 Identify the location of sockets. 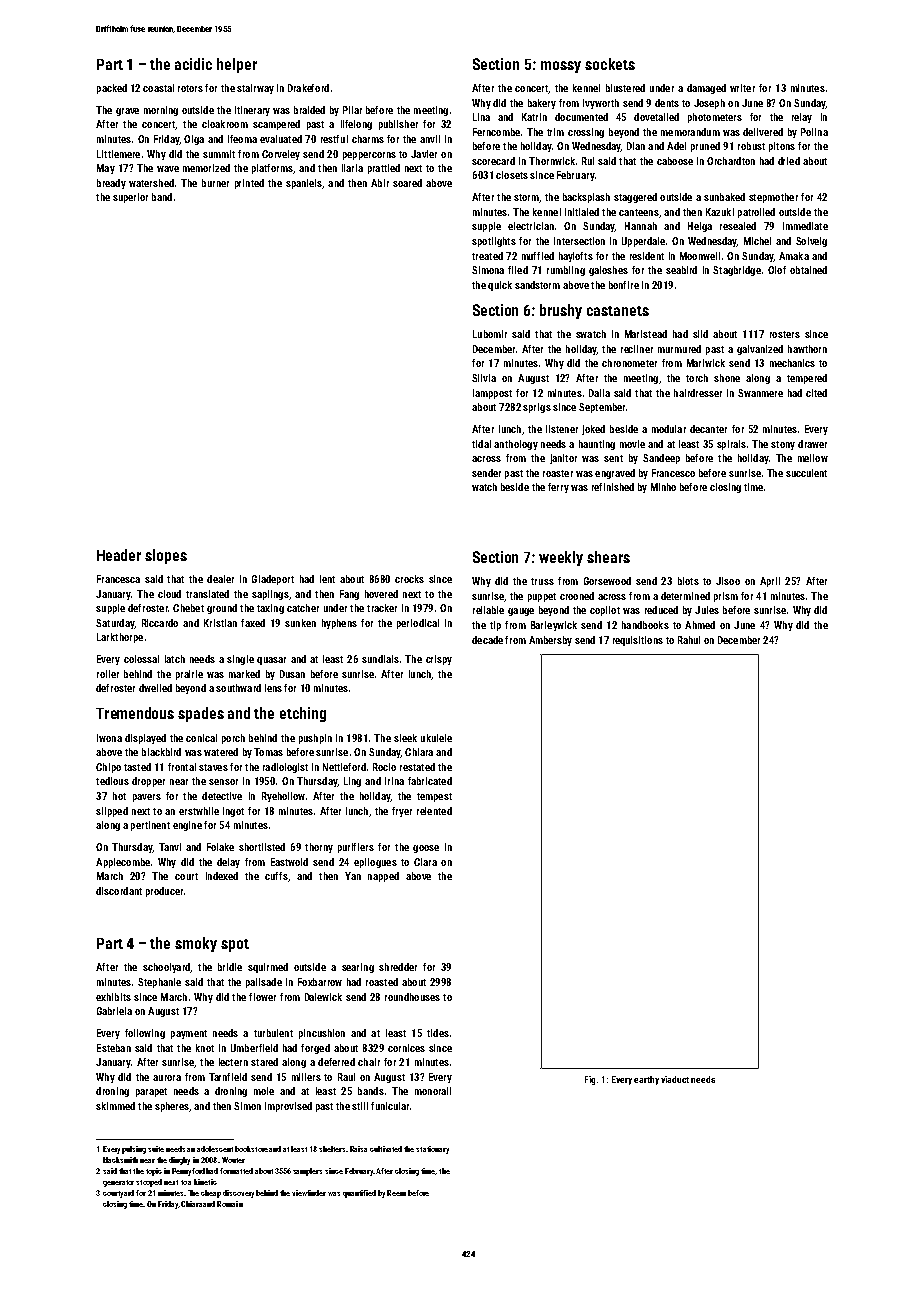
(610, 64).
